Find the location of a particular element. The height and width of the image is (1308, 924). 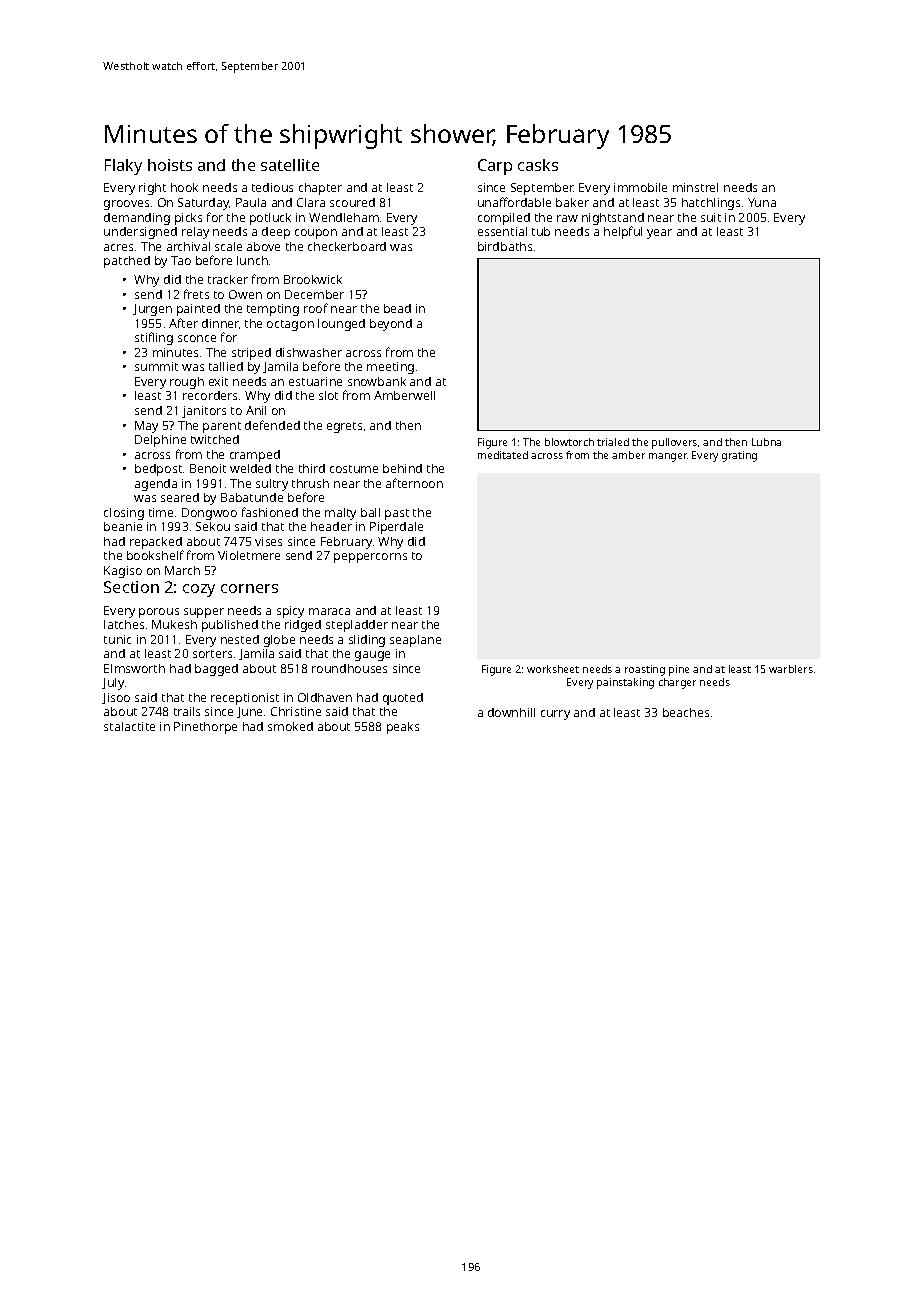

Elmsworth is located at coordinates (134, 668).
